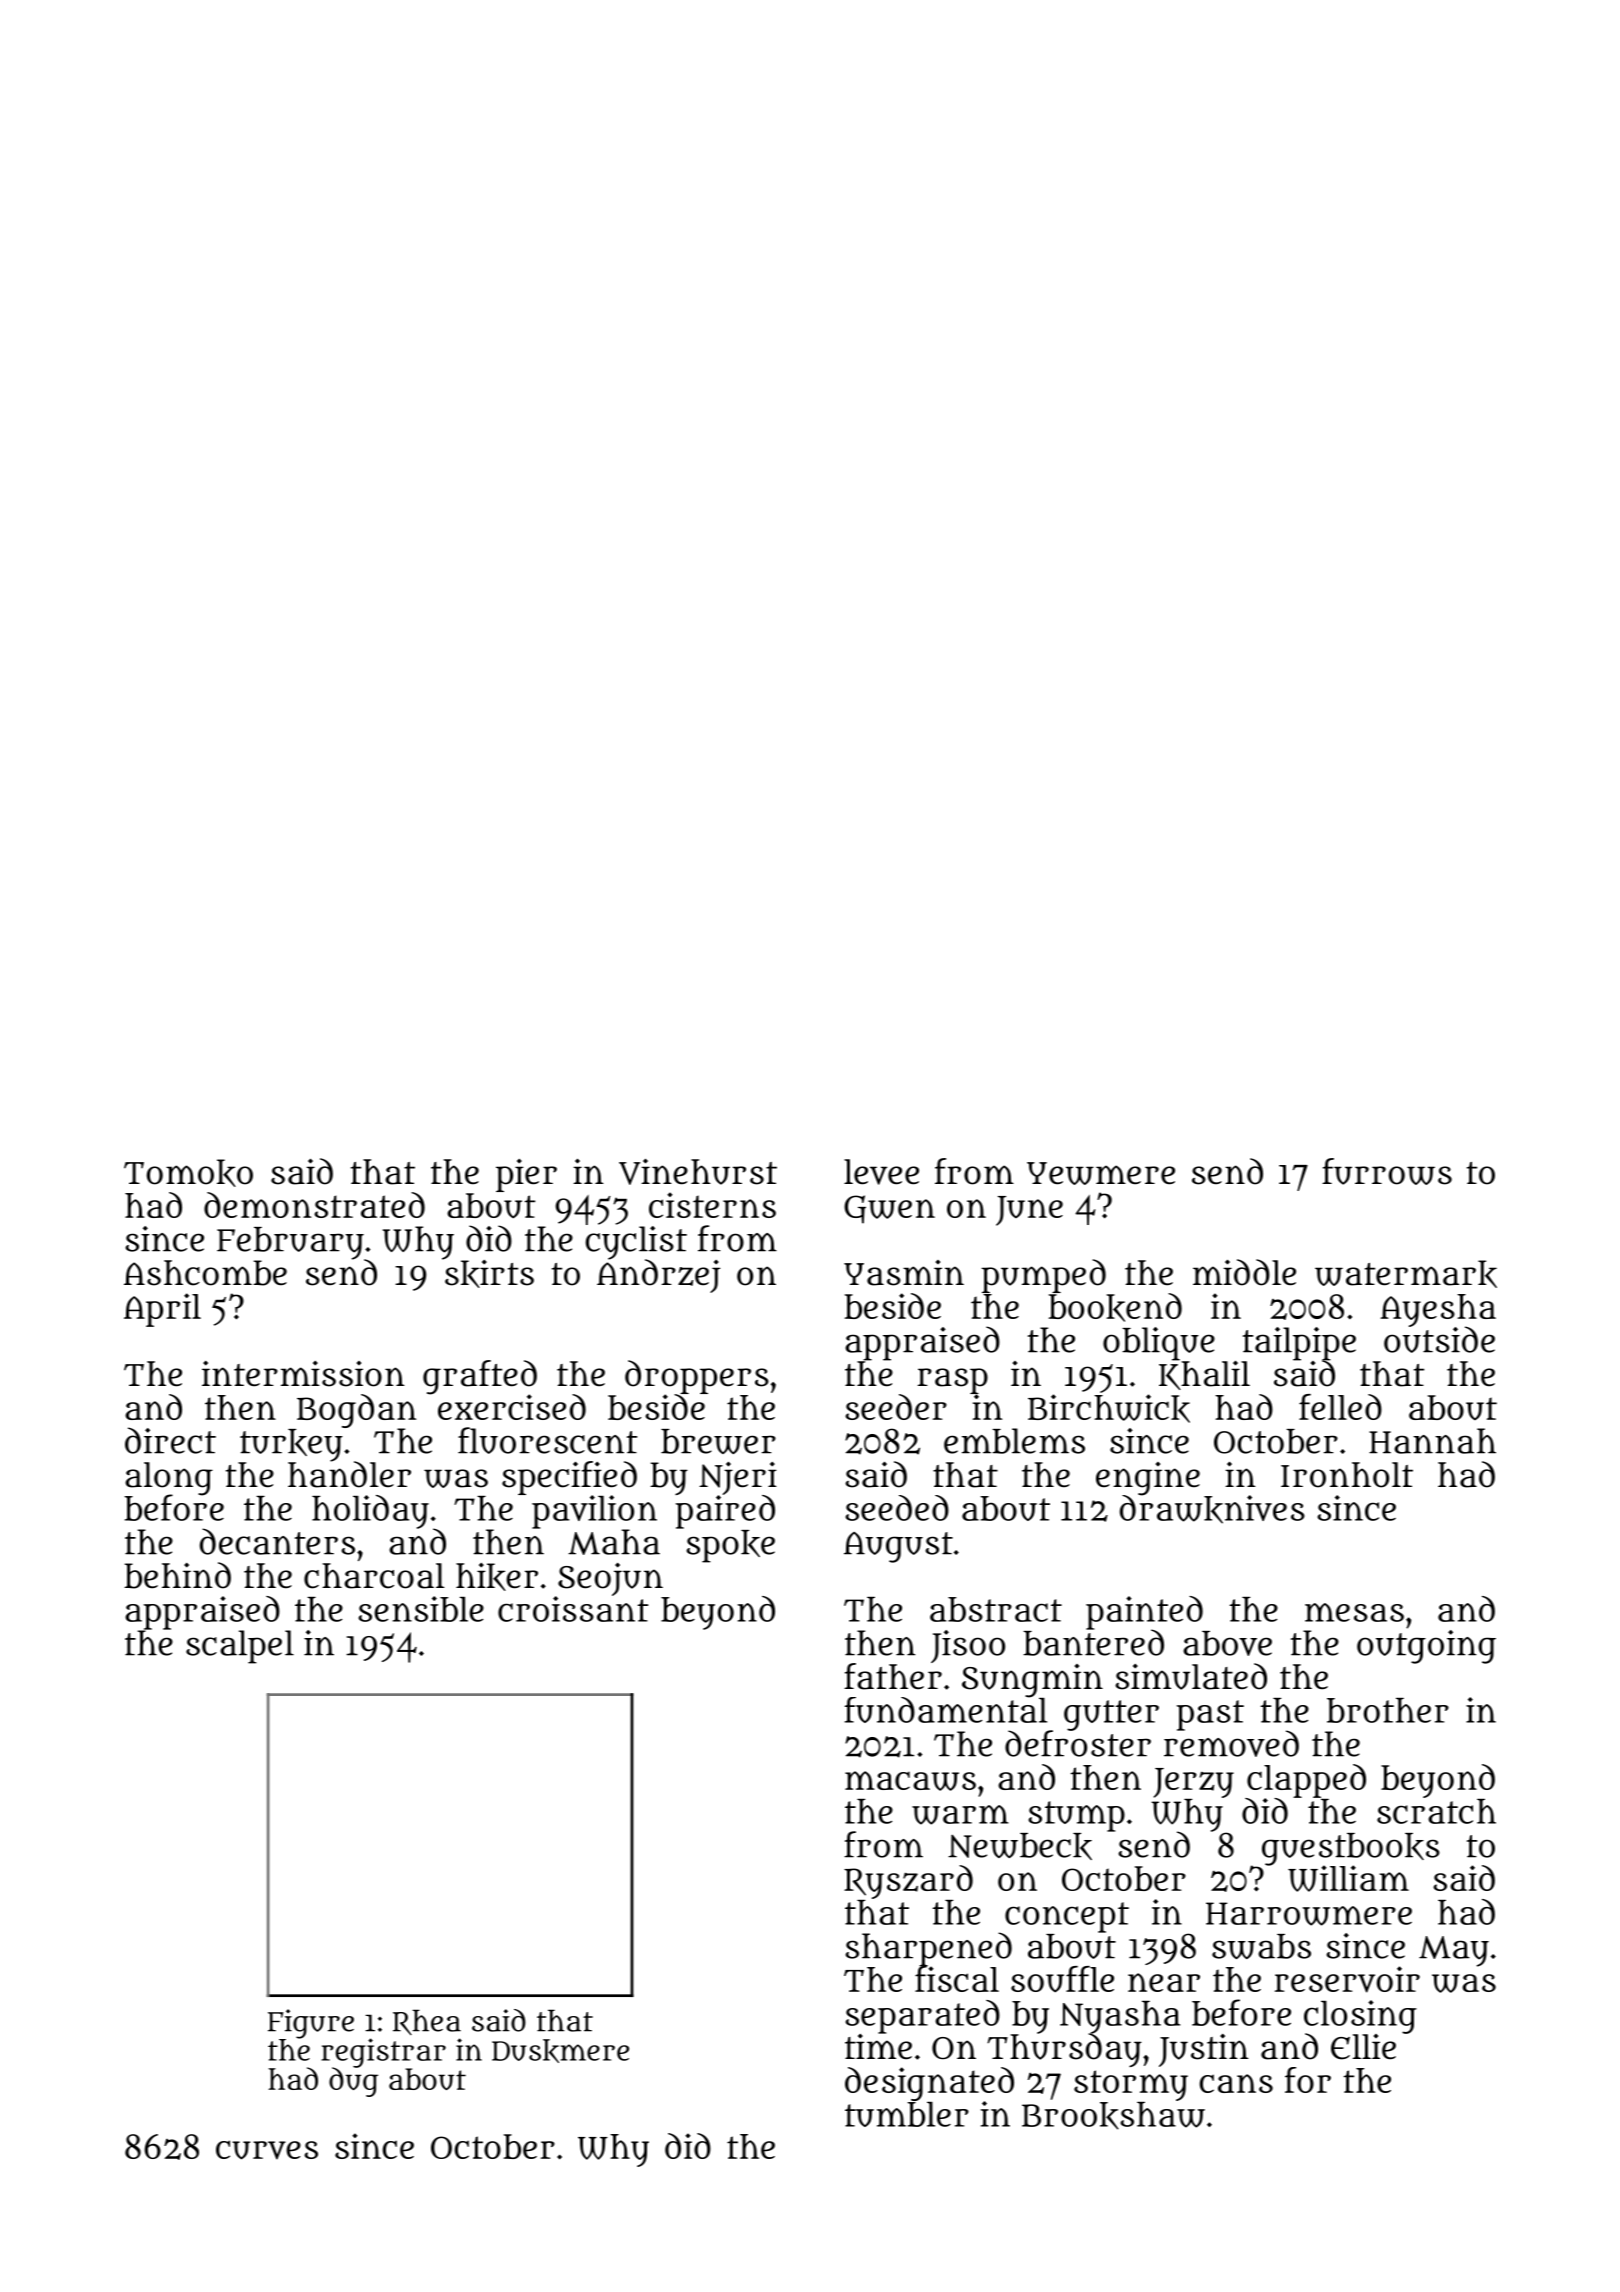 This screenshot has width=1620, height=2292. What do you see at coordinates (353, 2082) in the screenshot?
I see `dug` at bounding box center [353, 2082].
